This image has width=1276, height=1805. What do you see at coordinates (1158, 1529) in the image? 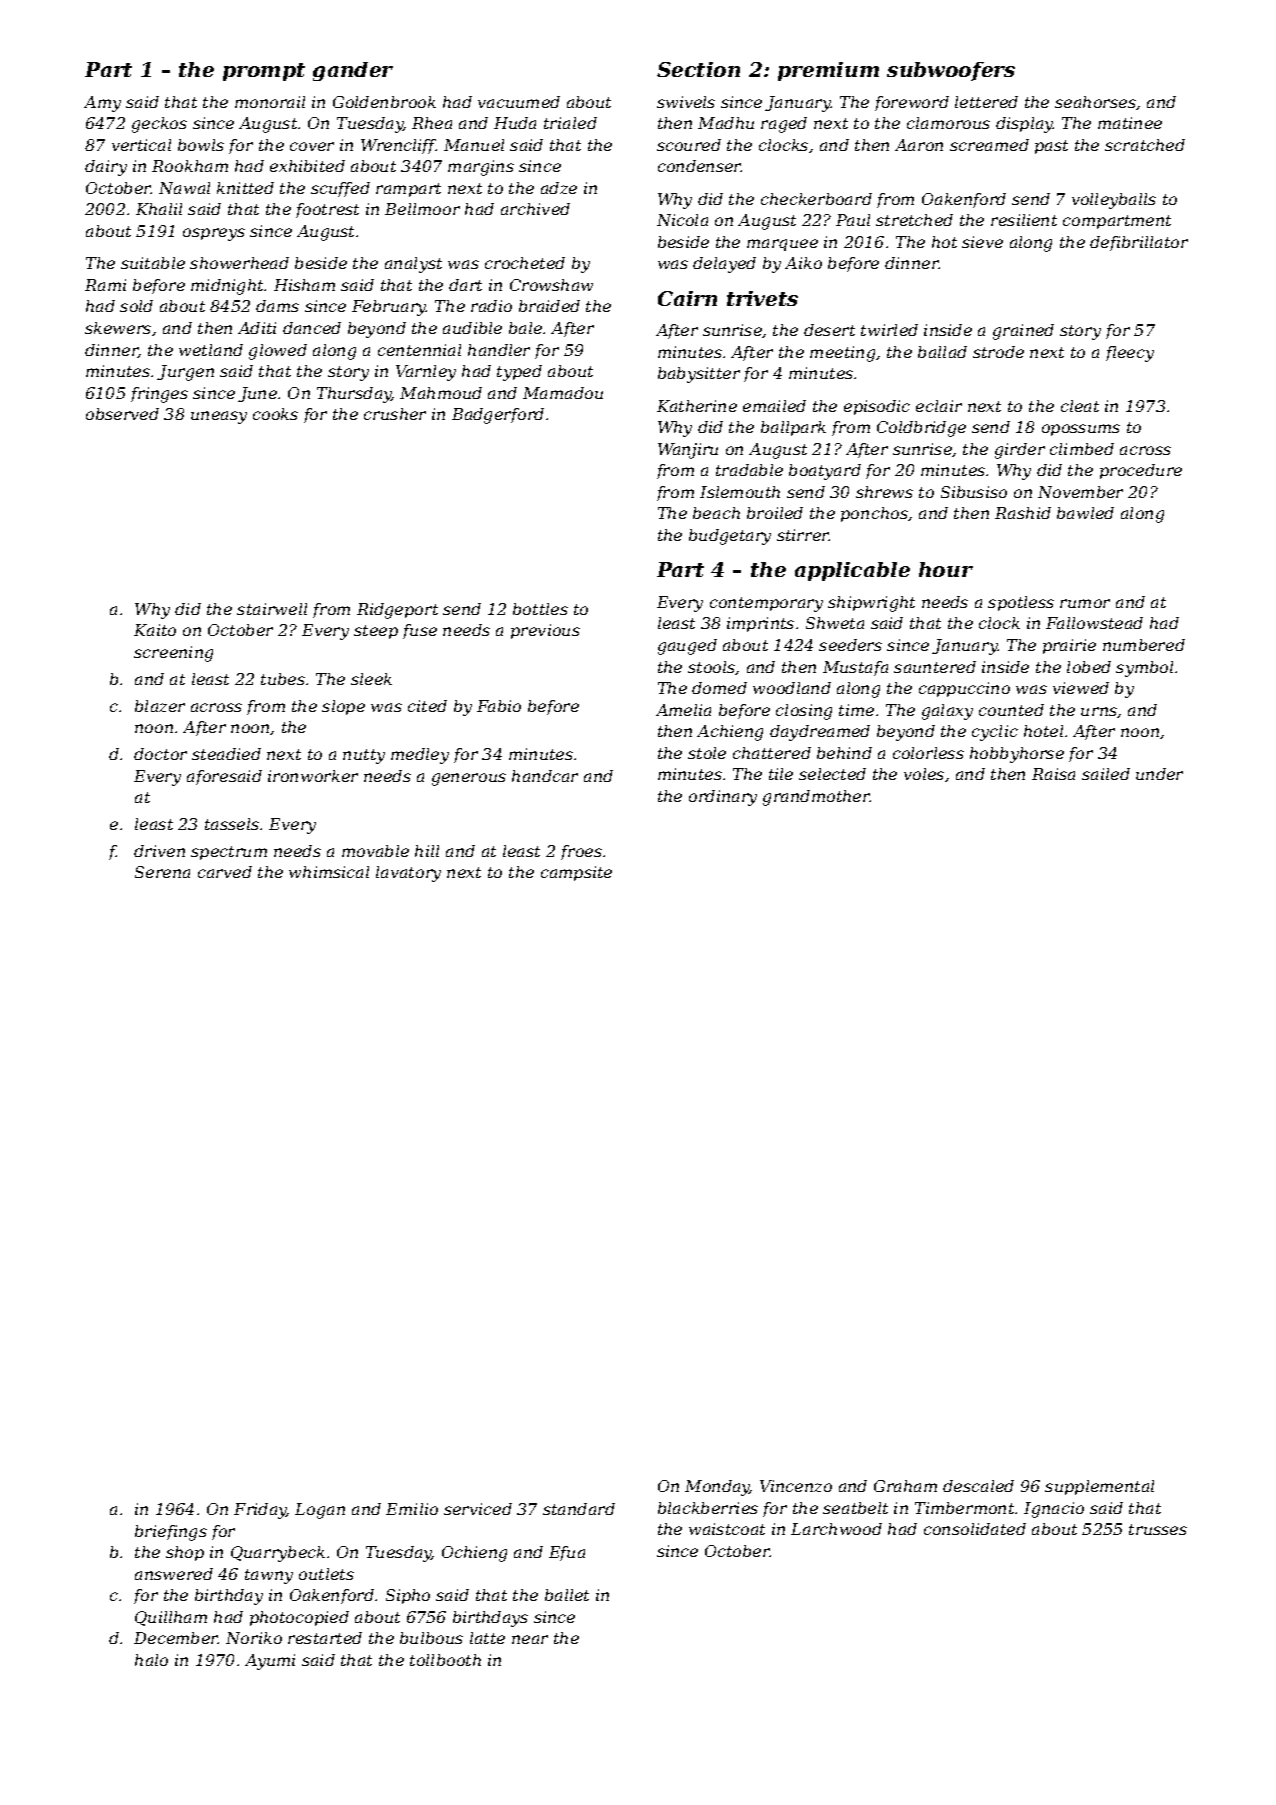
I see `trusses` at bounding box center [1158, 1529].
